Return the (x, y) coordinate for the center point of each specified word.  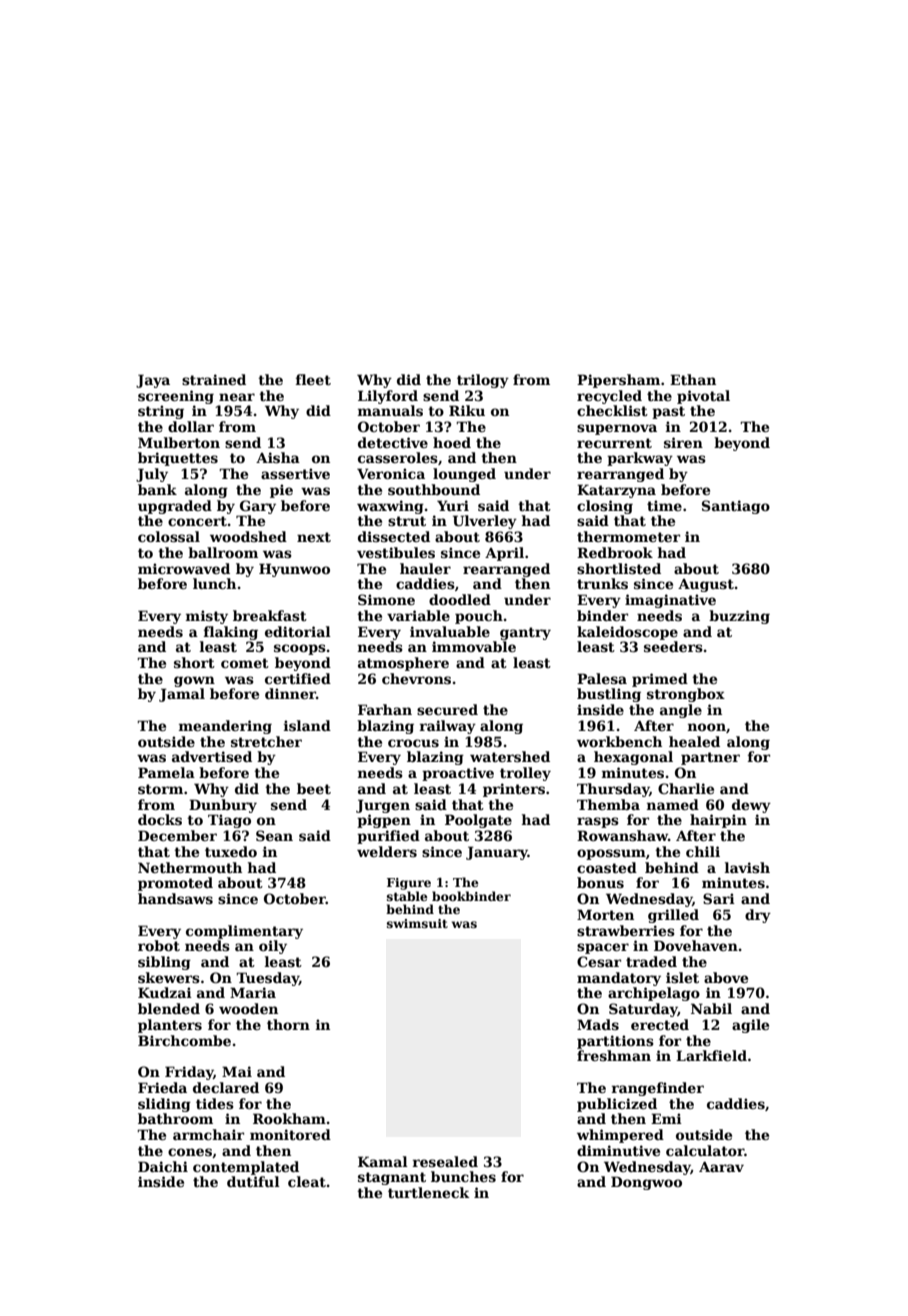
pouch (479, 617)
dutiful (253, 1181)
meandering (225, 727)
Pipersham (618, 381)
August (706, 585)
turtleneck (429, 1192)
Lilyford (388, 397)
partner (710, 758)
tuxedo (231, 851)
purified (388, 837)
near (237, 397)
